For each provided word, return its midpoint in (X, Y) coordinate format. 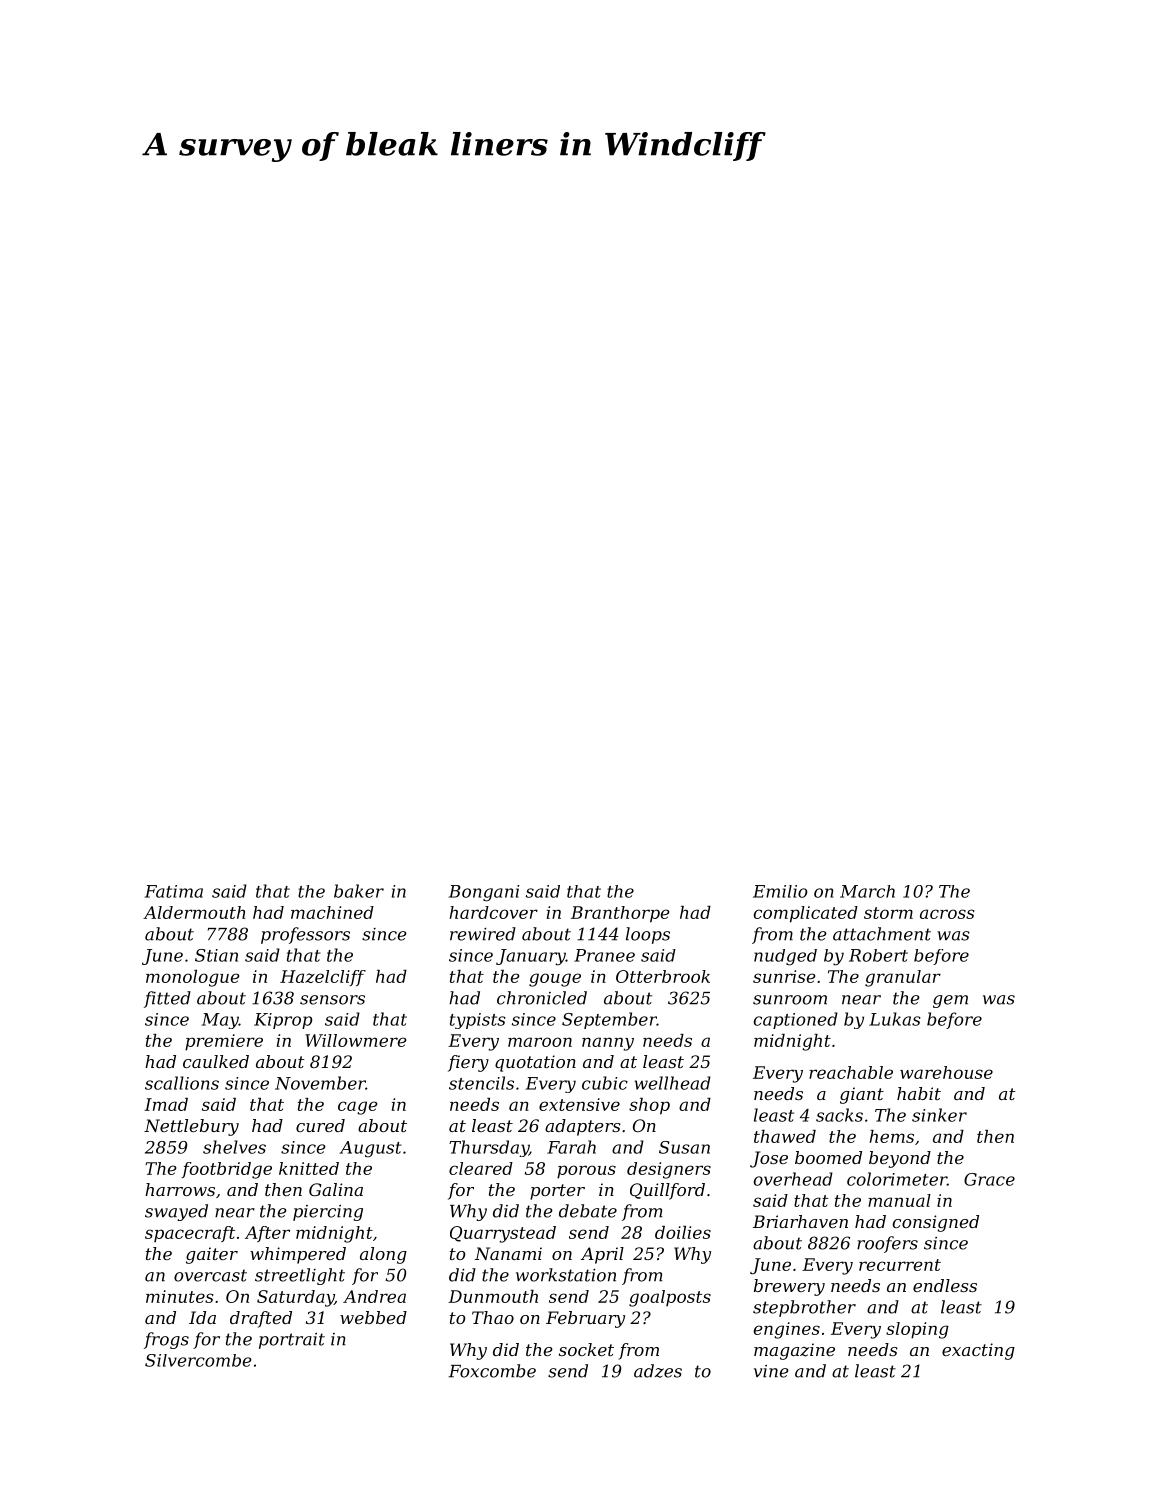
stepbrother (804, 1308)
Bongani (484, 893)
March (867, 891)
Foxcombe (492, 1371)
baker (359, 891)
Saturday (295, 1298)
